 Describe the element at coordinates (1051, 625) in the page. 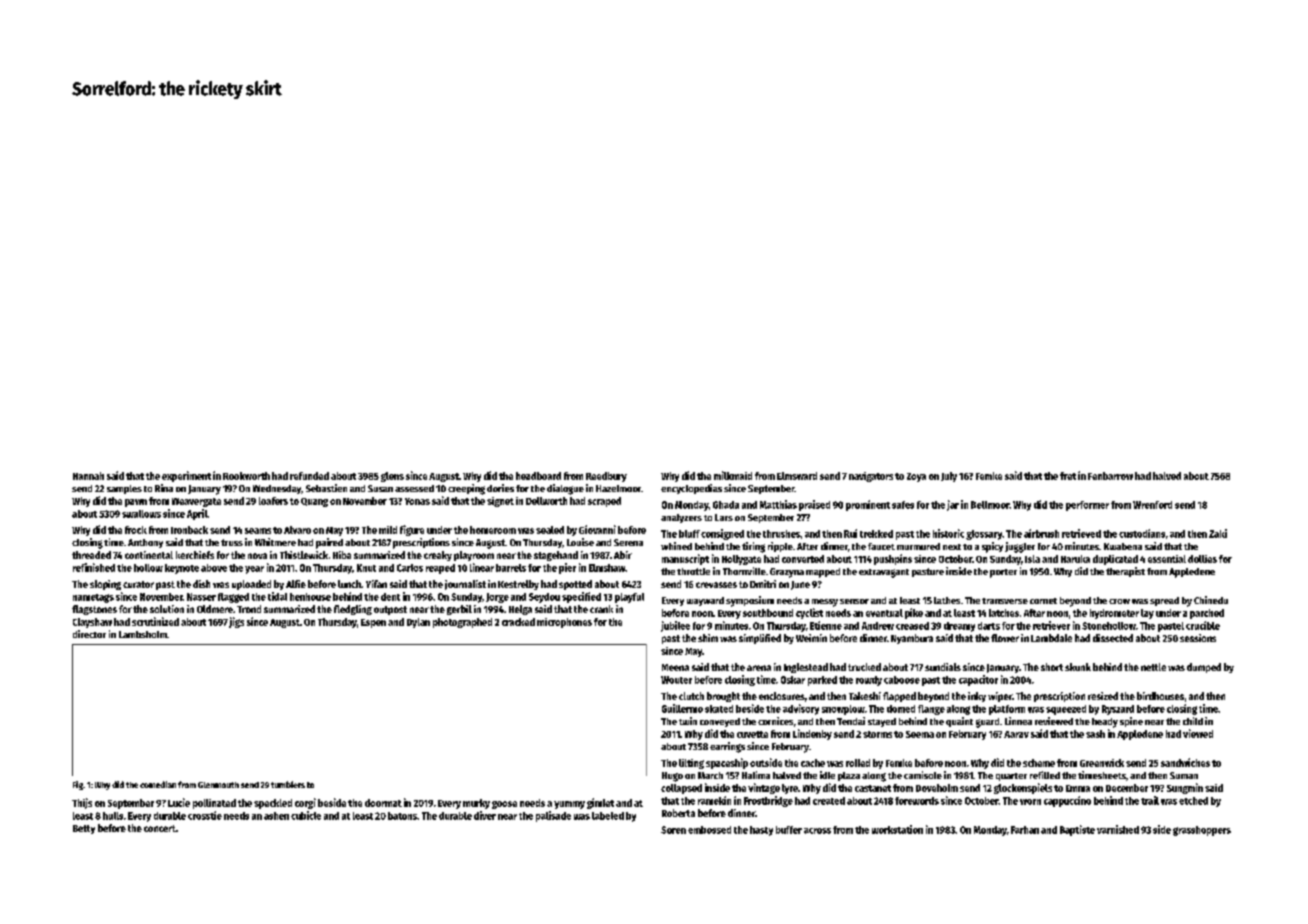

I see `retriever` at that location.
